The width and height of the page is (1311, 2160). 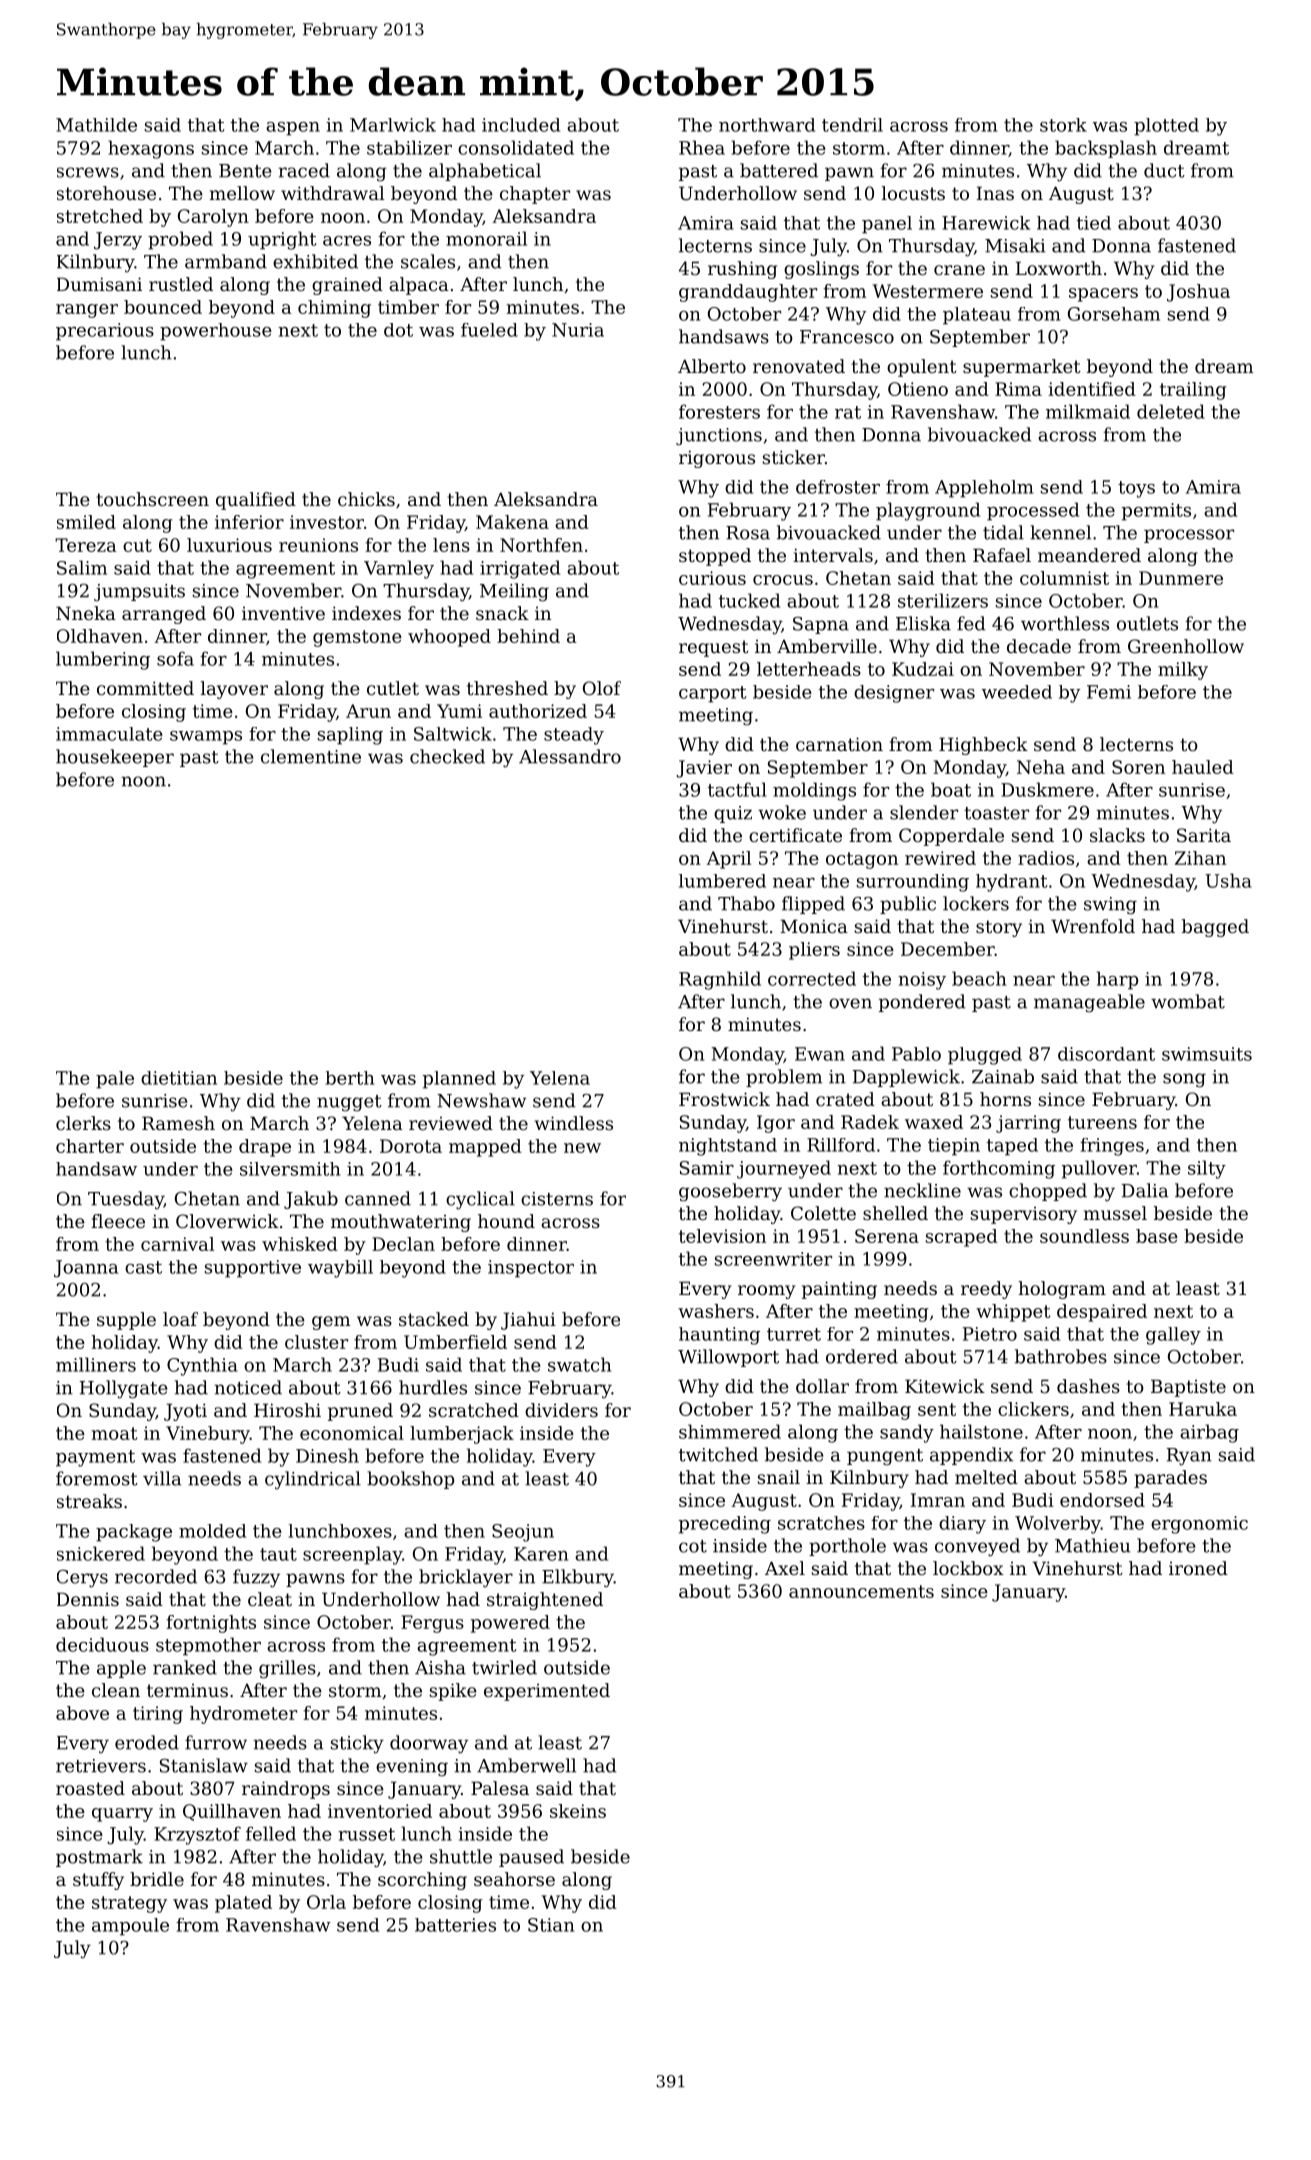 What do you see at coordinates (1102, 1313) in the page?
I see `despaired` at bounding box center [1102, 1313].
